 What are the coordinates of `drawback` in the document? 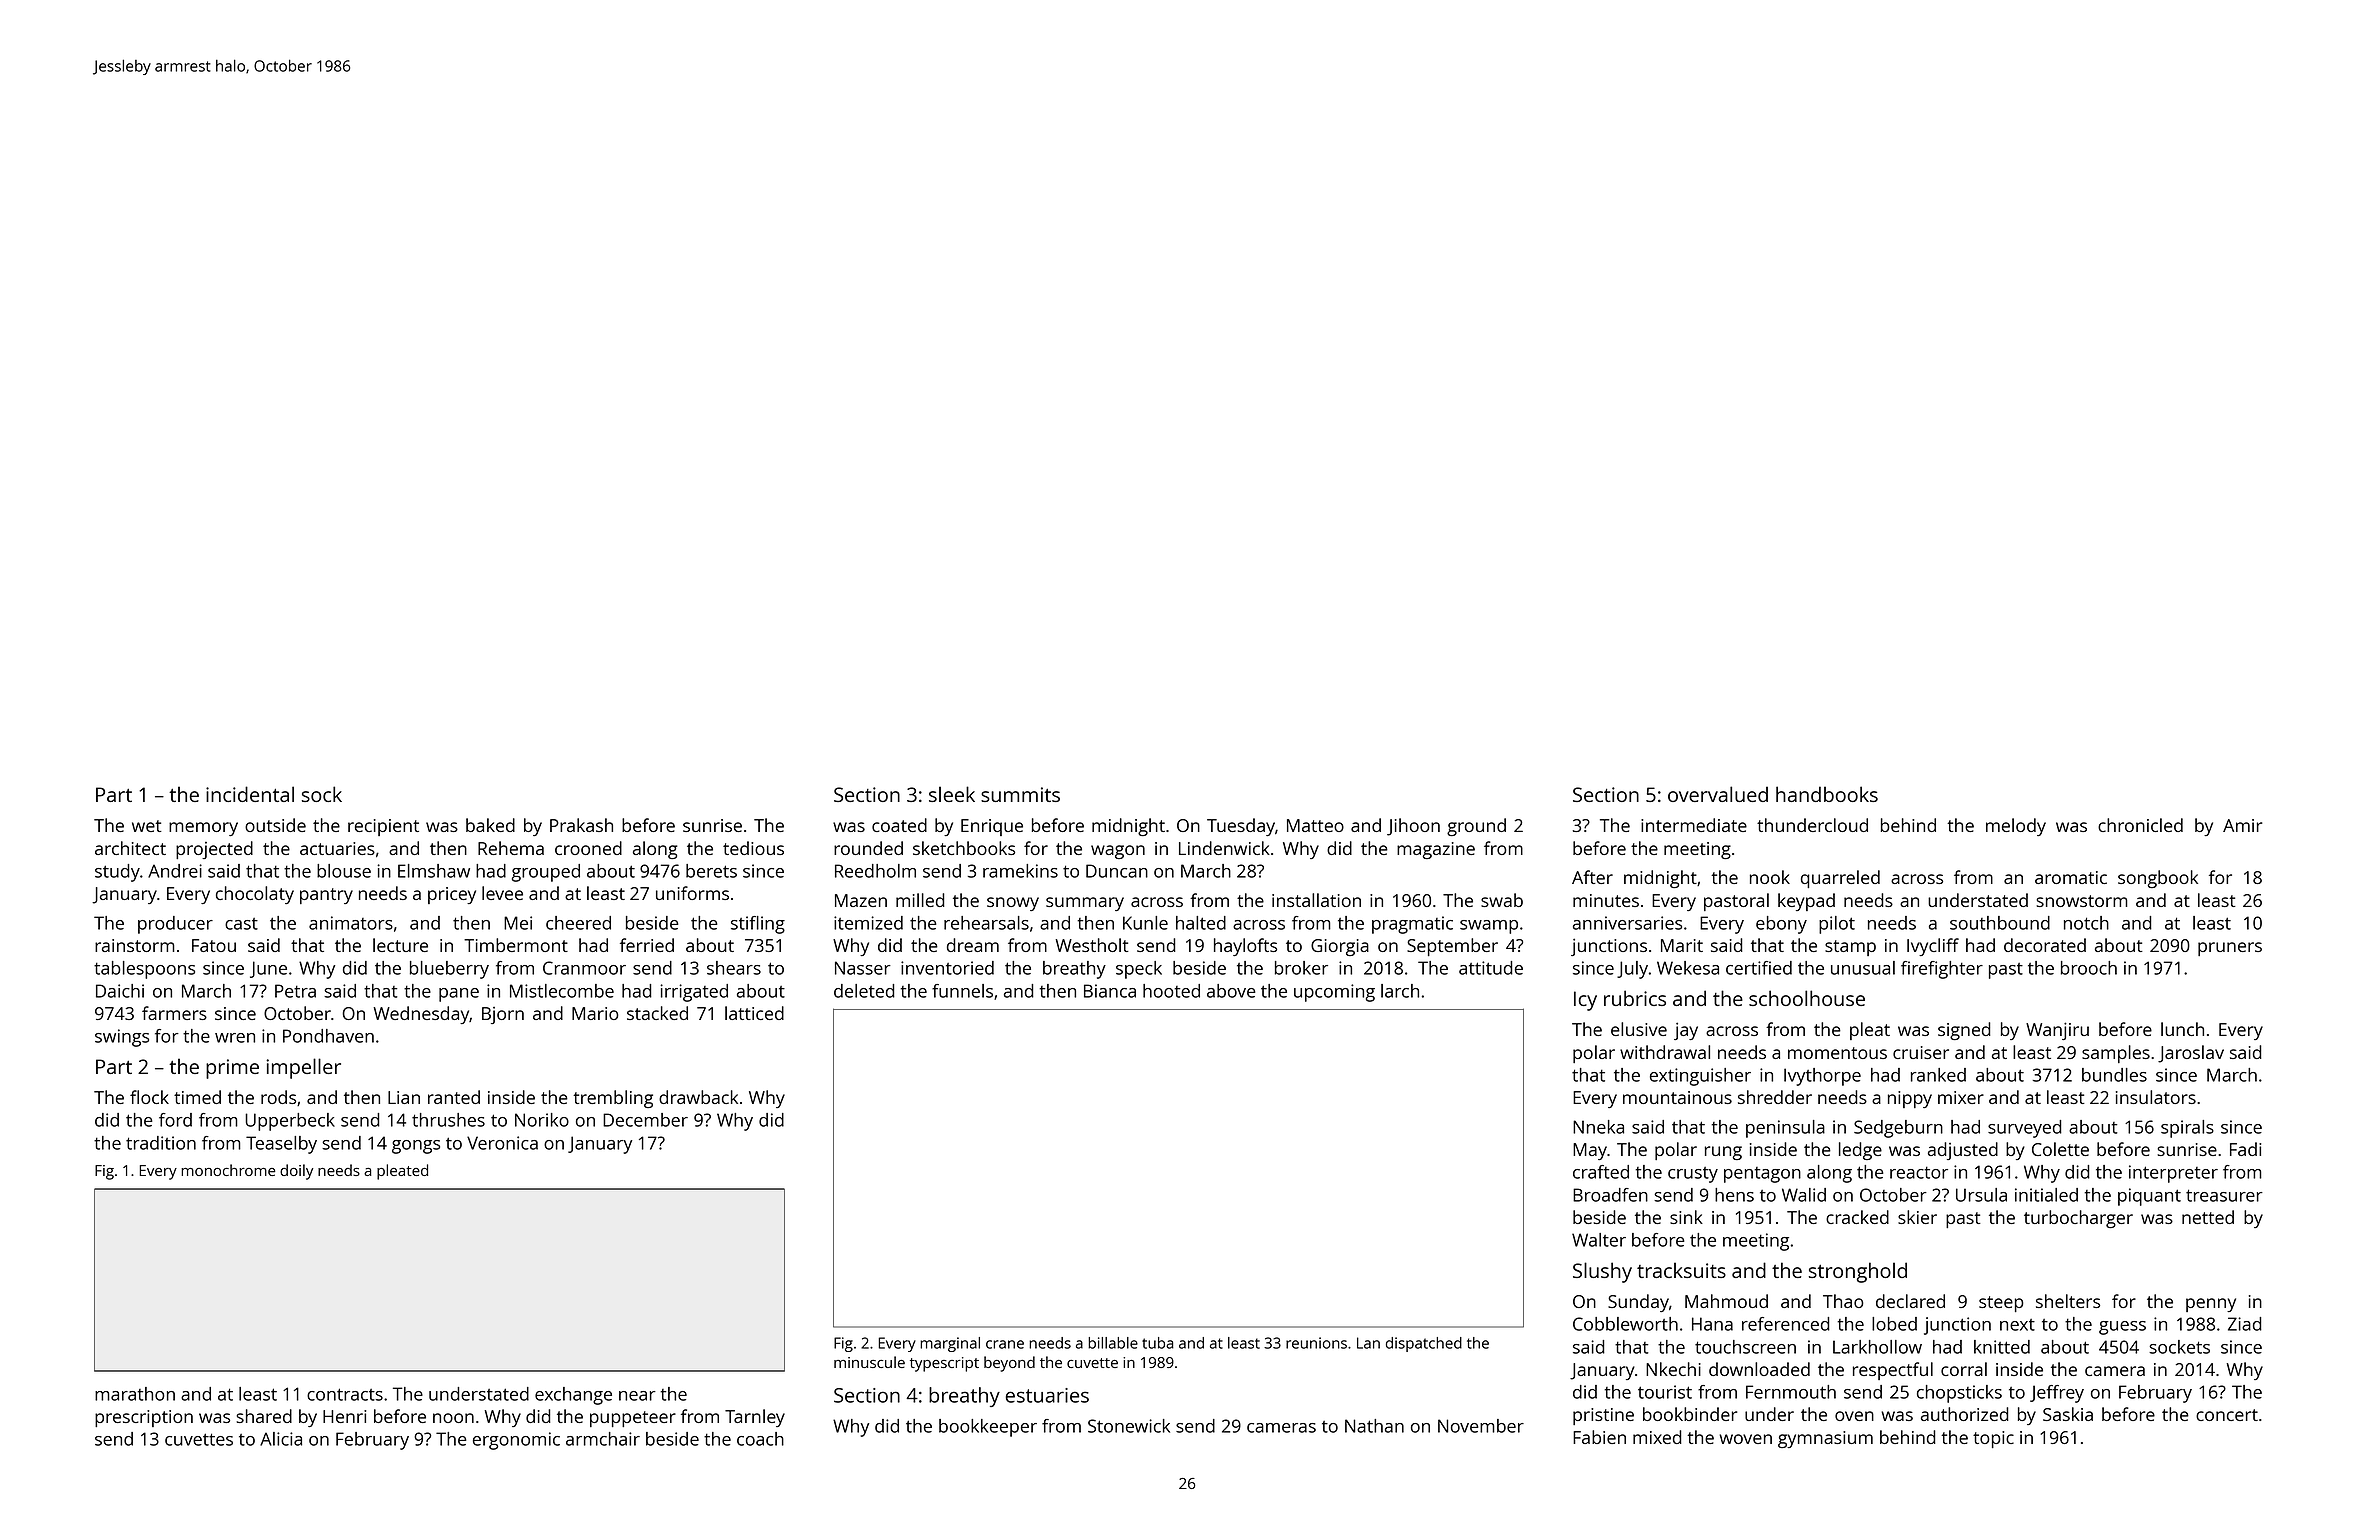 It's located at (698, 1097).
